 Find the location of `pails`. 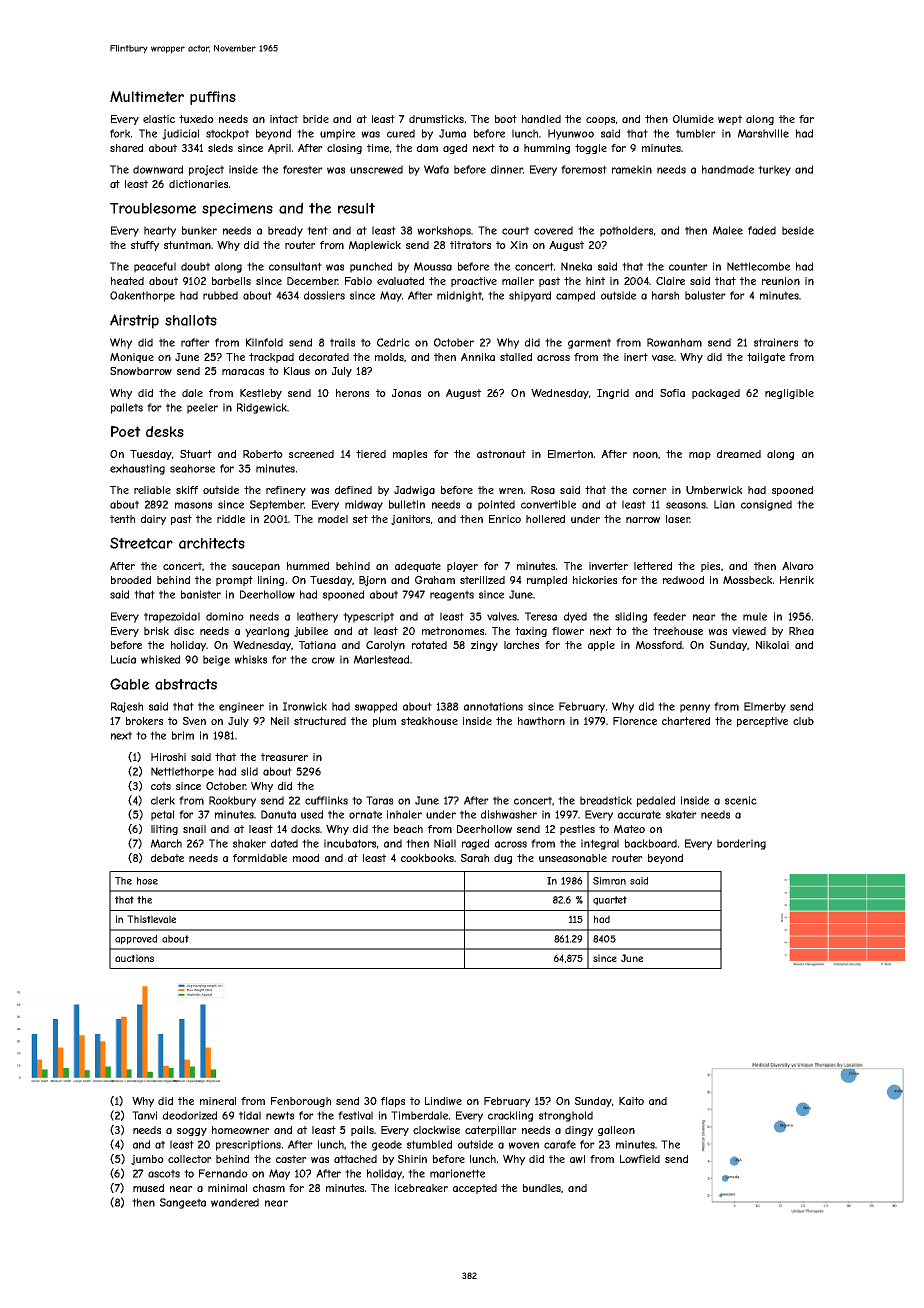

pails is located at coordinates (362, 1131).
